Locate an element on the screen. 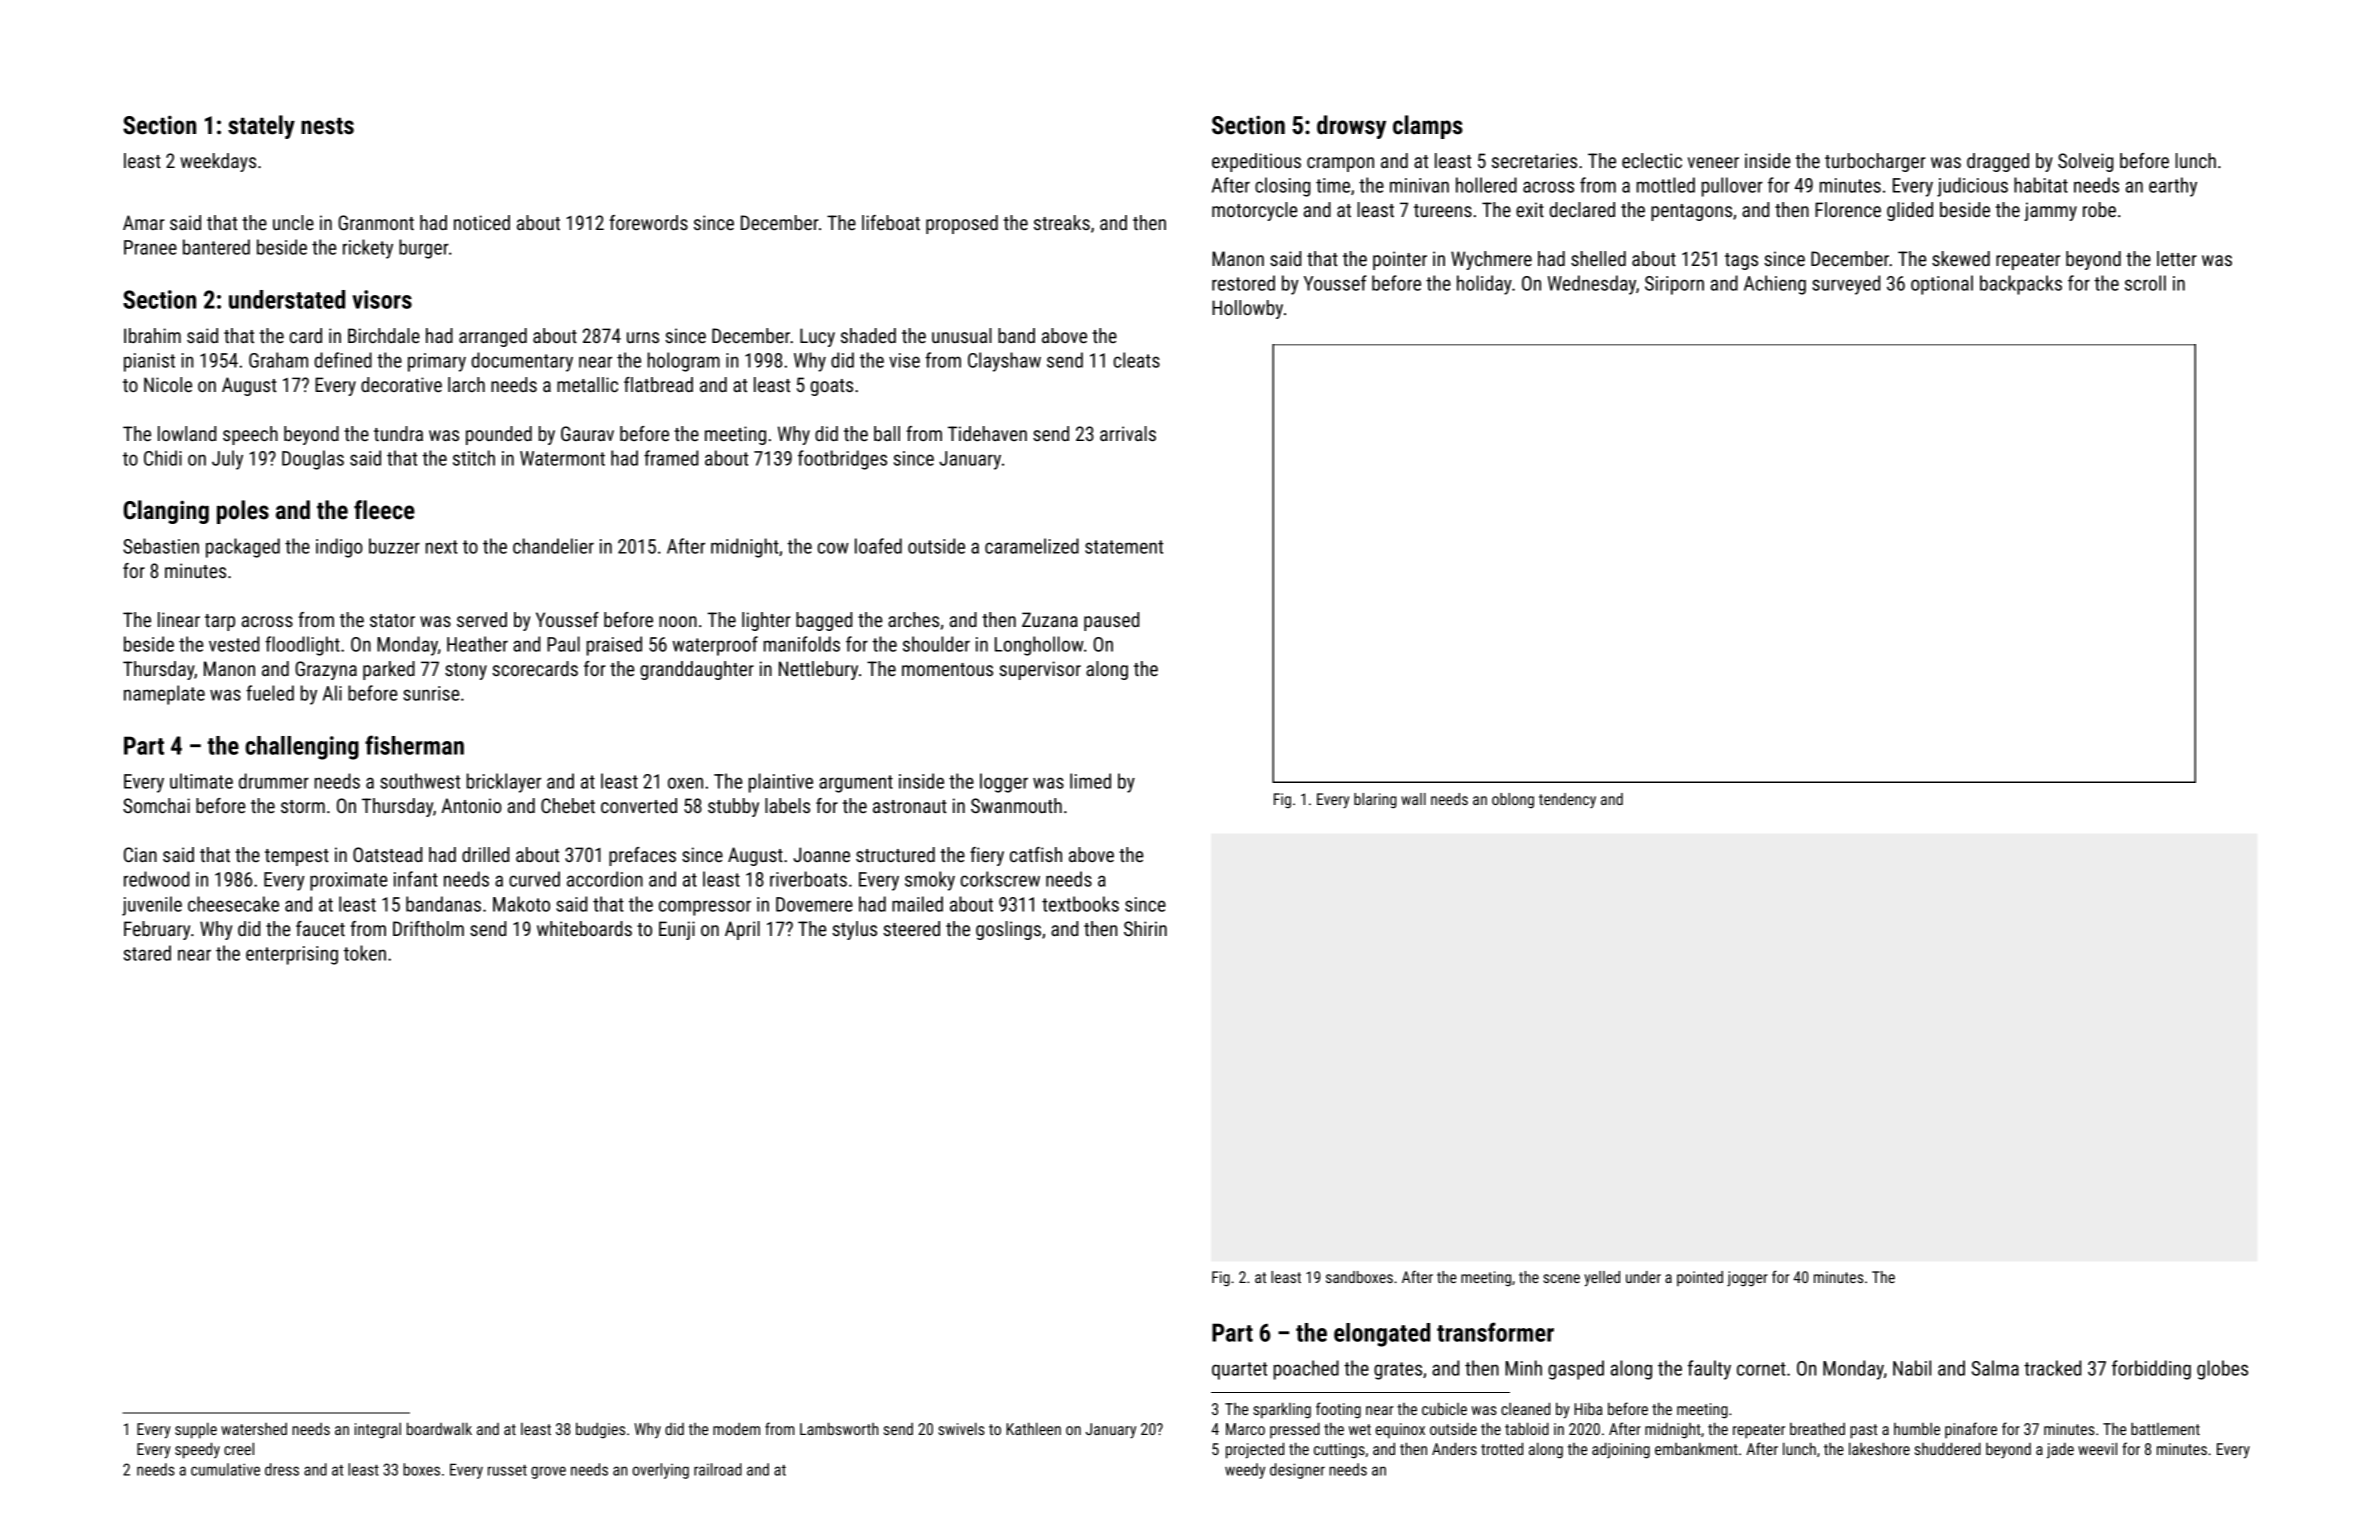 The image size is (2380, 1540). Shirin is located at coordinates (1145, 928).
